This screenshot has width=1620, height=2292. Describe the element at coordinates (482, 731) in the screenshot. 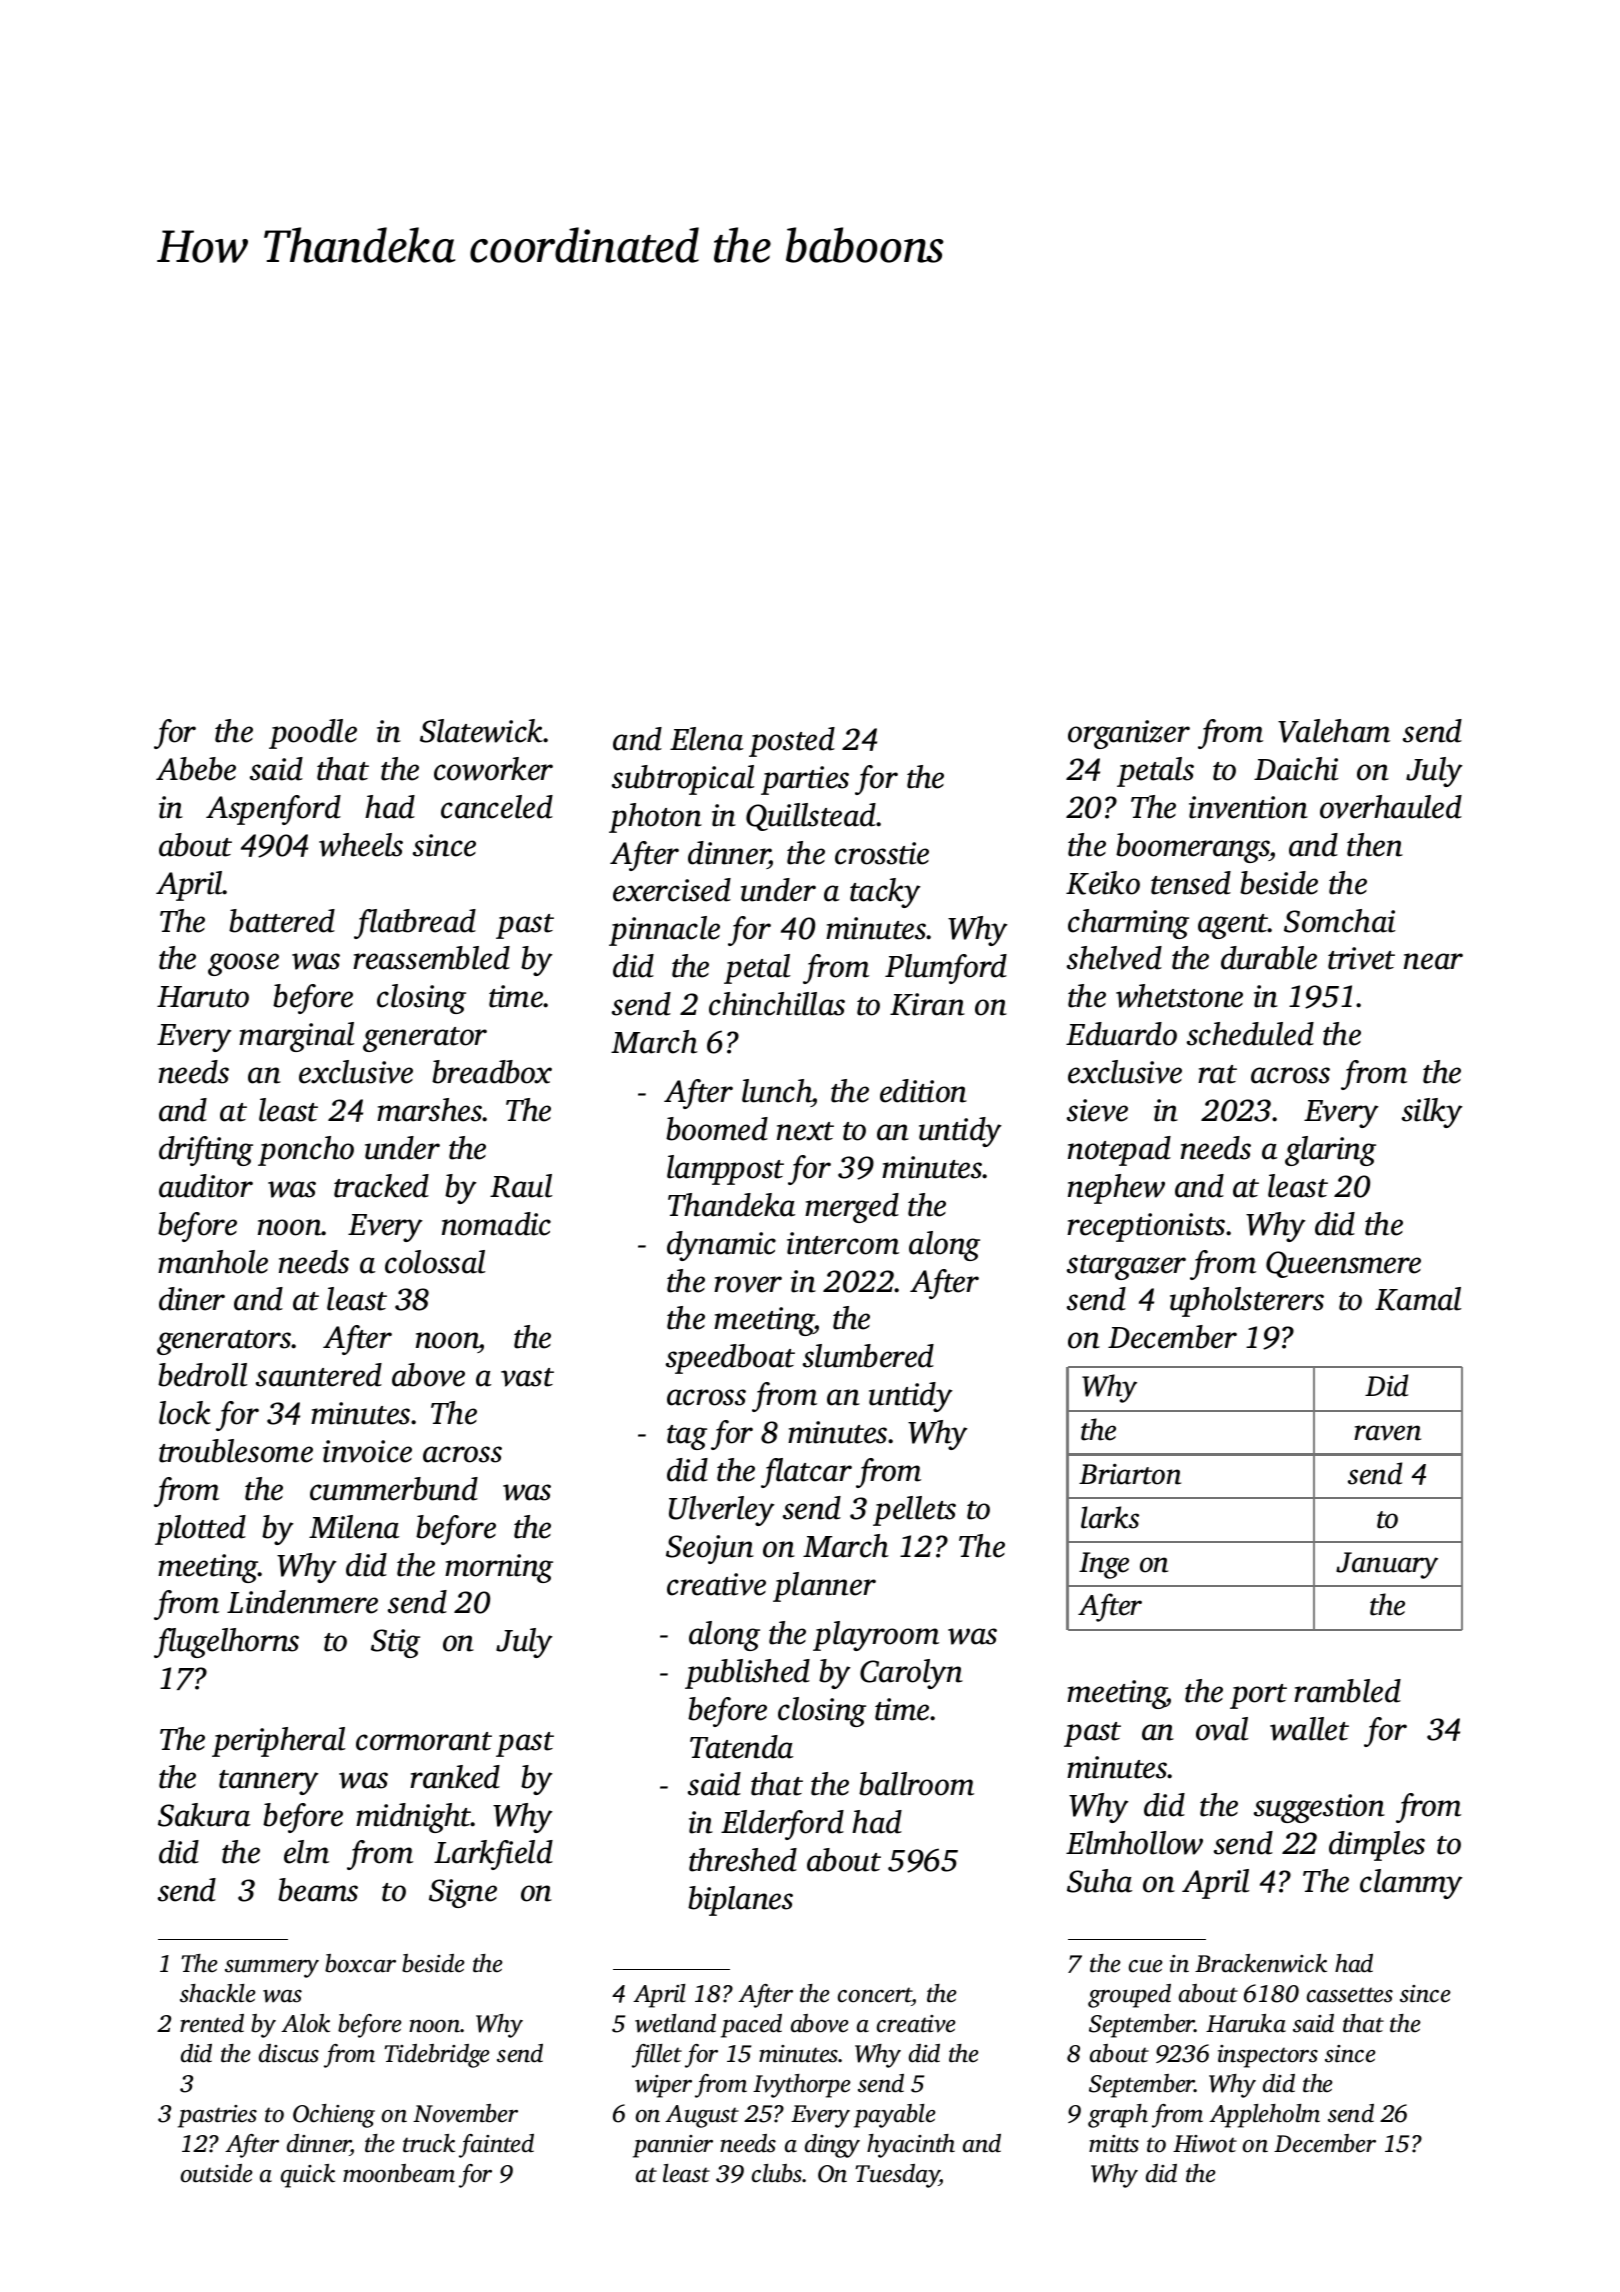

I see `Slatewick` at that location.
